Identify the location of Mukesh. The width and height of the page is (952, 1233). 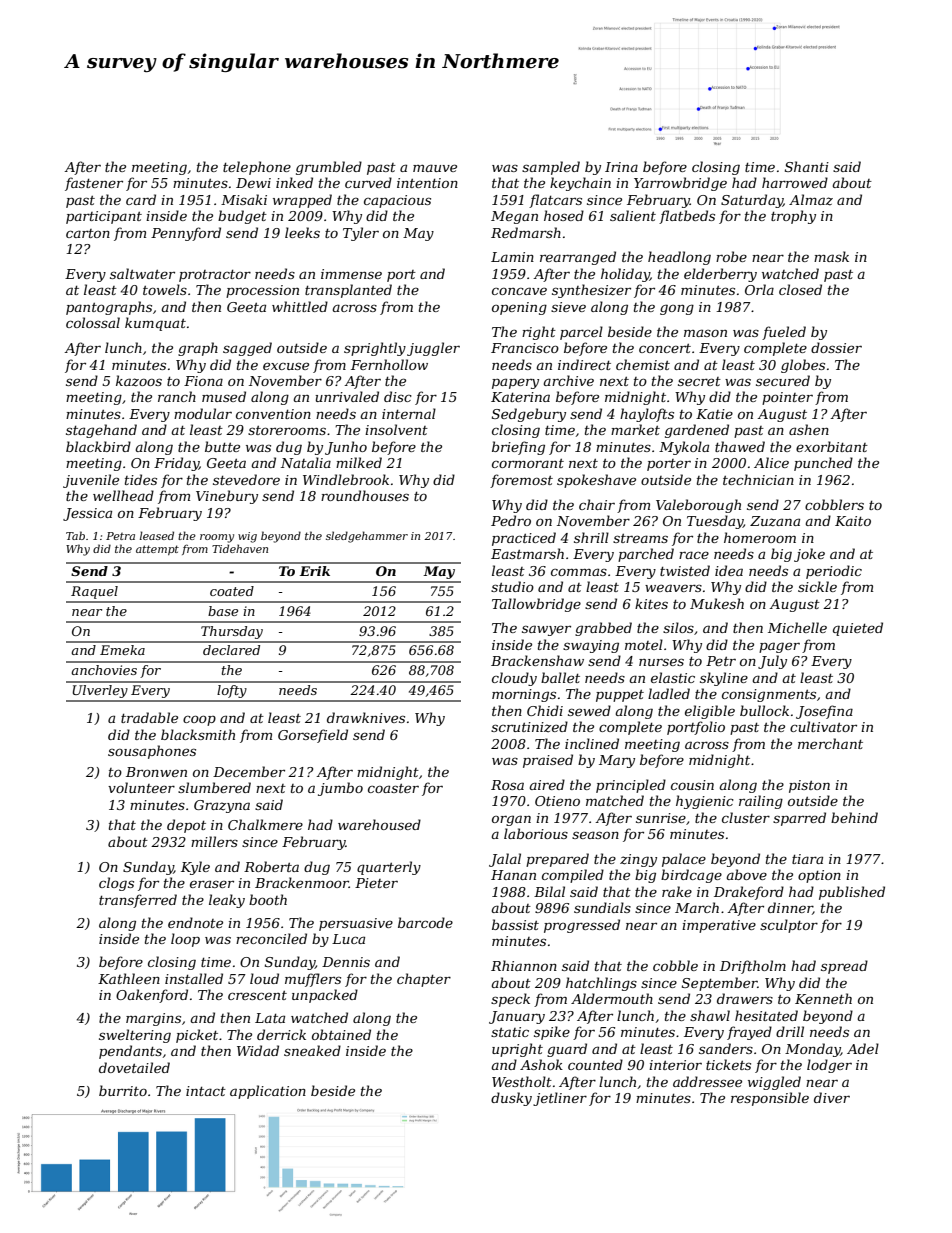
(717, 603).
